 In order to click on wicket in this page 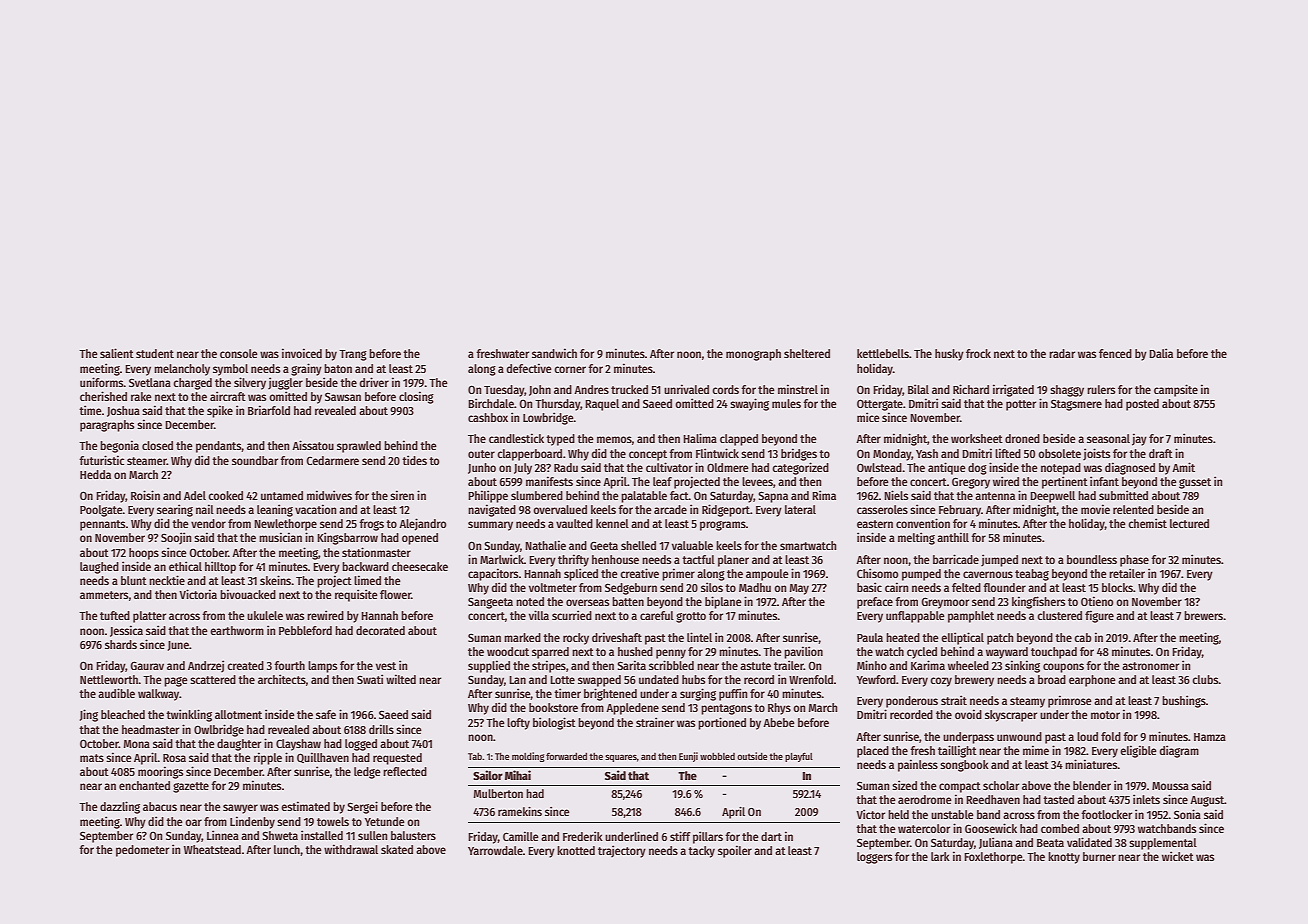, I will do `click(1178, 856)`.
